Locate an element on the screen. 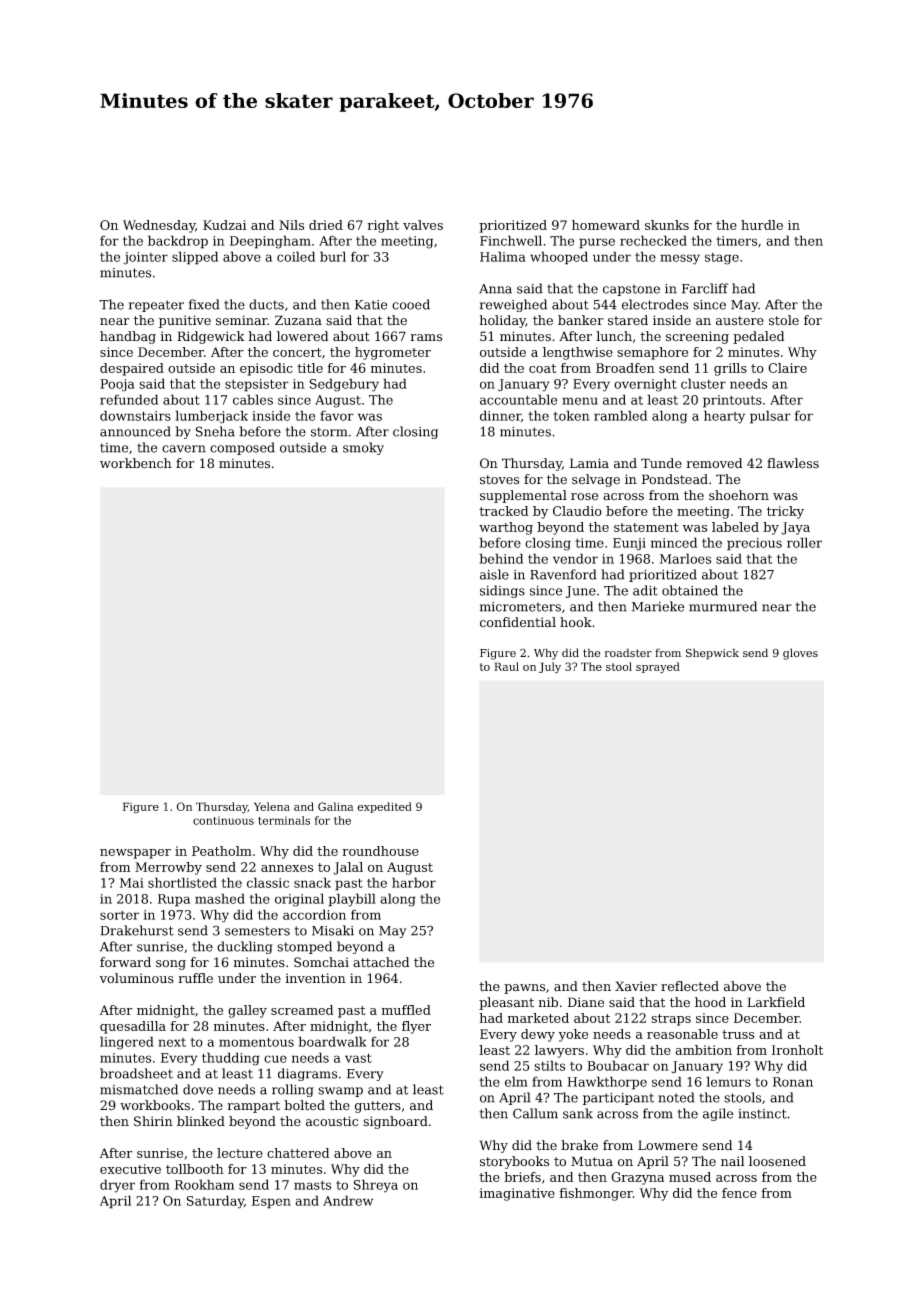 The width and height of the screenshot is (924, 1308). Pondstead is located at coordinates (675, 479).
